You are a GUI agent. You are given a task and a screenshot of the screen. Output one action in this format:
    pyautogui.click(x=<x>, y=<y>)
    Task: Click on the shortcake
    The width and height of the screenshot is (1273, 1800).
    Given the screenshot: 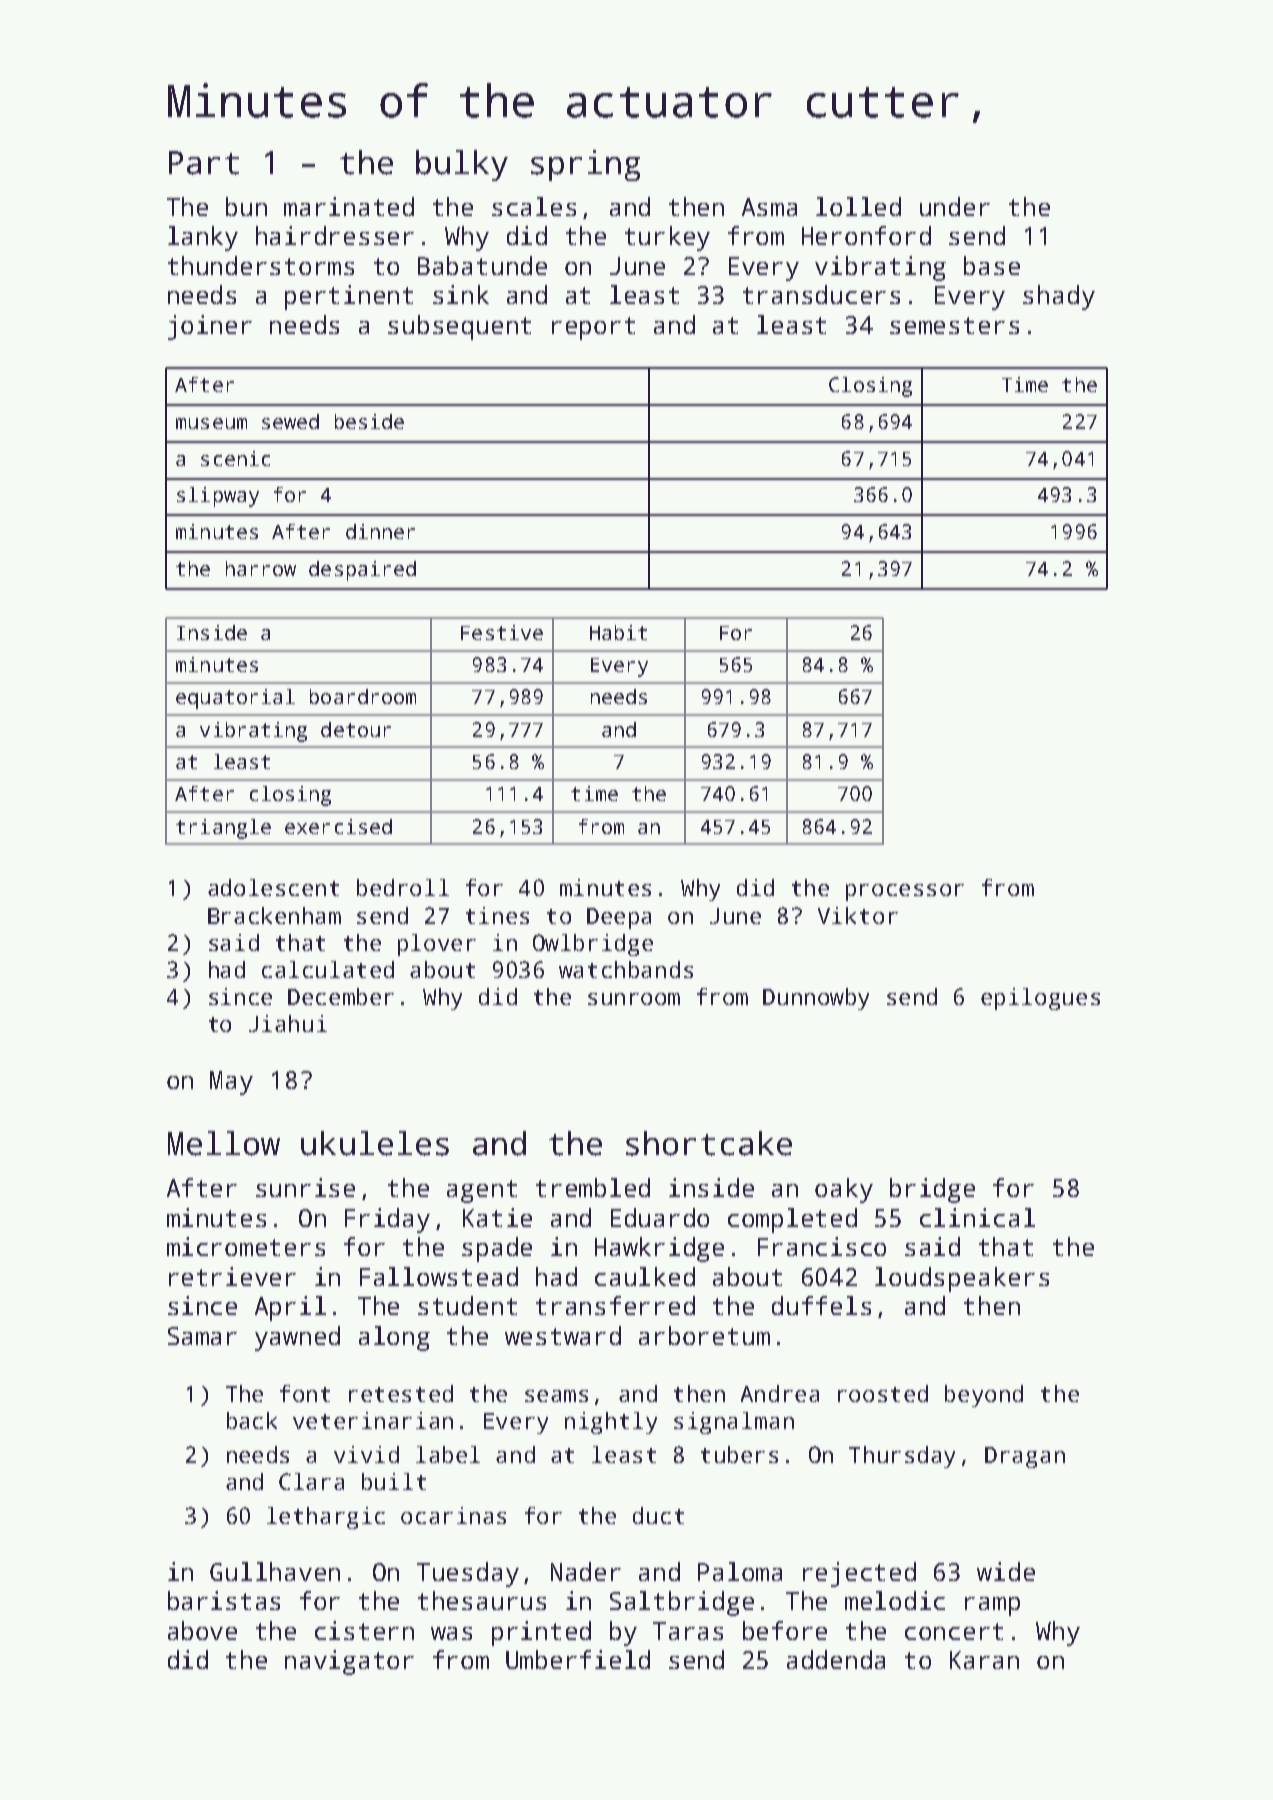 What is the action you would take?
    pyautogui.click(x=709, y=1143)
